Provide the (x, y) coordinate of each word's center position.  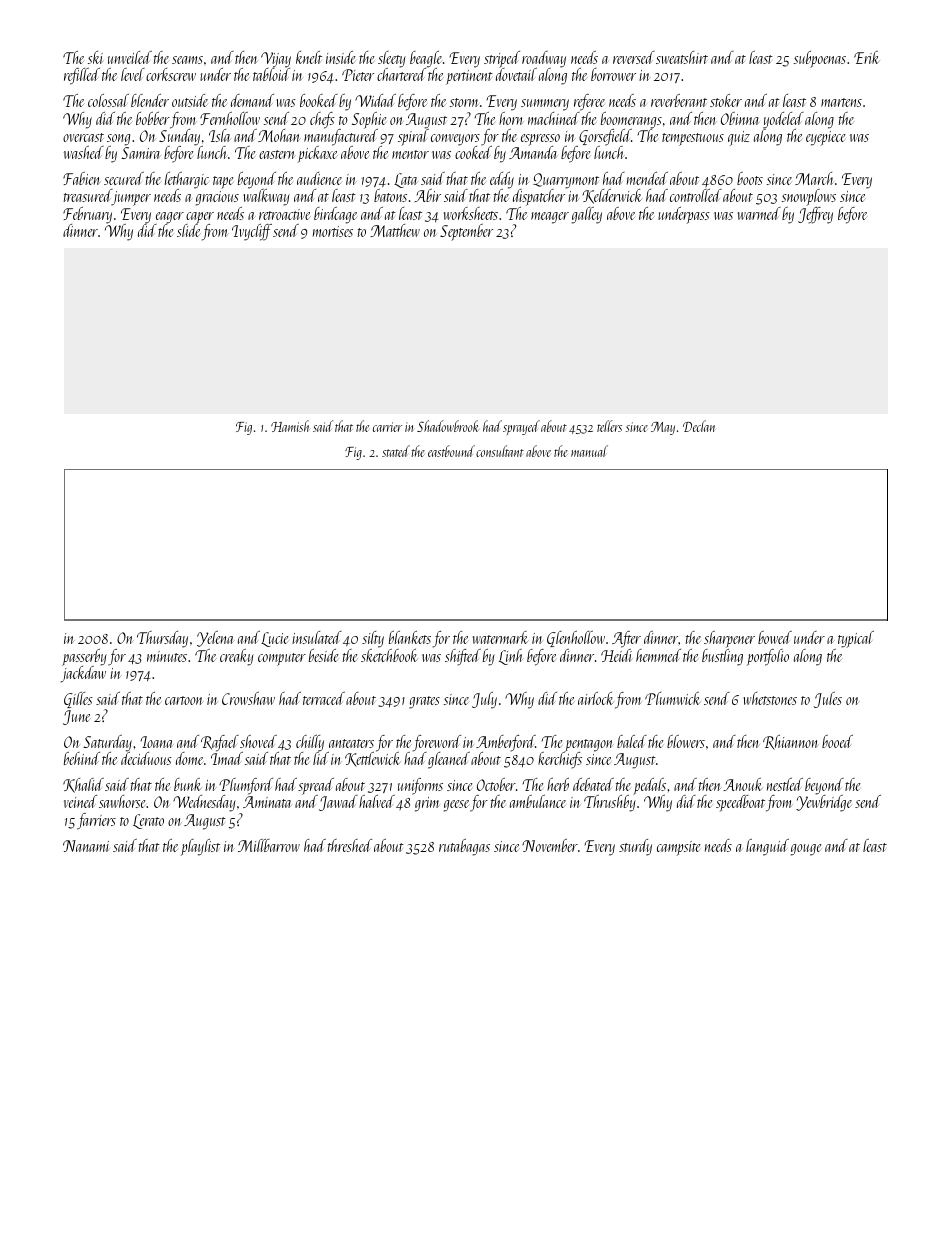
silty (373, 639)
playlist (200, 847)
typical (856, 639)
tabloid (271, 74)
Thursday (162, 639)
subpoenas (820, 59)
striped (502, 60)
